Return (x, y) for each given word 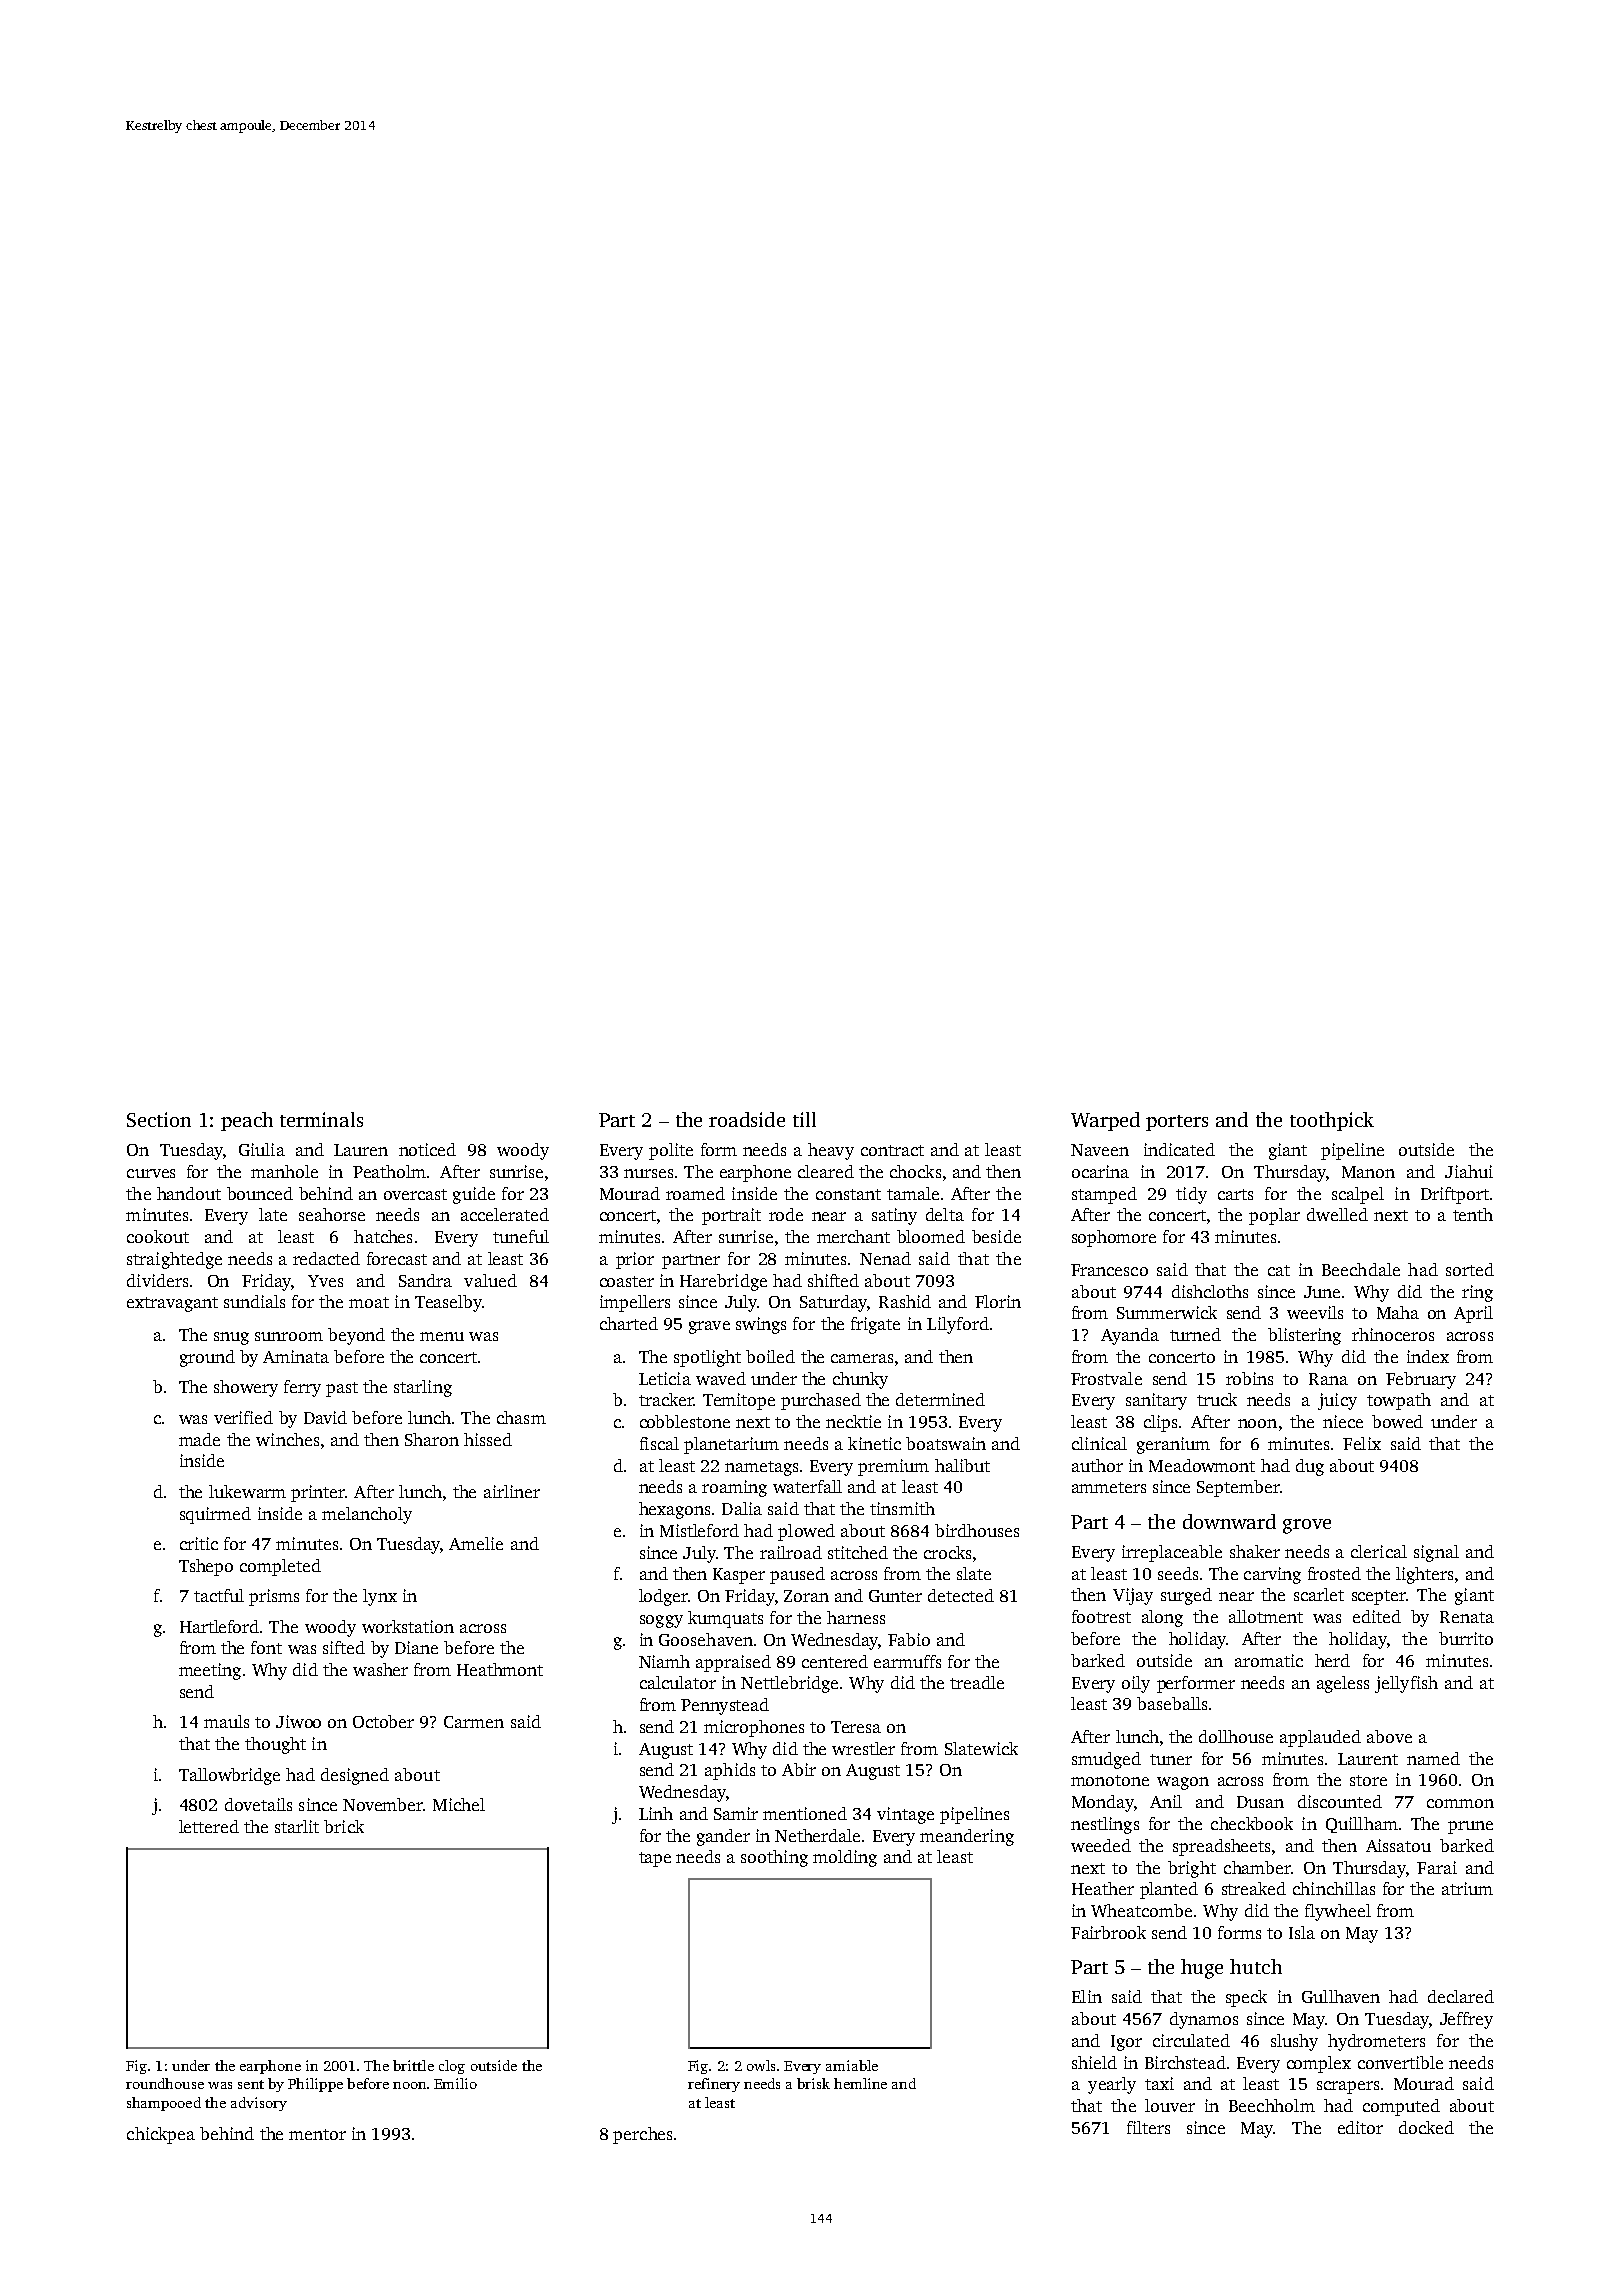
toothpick (1332, 1121)
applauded (1320, 1738)
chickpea (161, 2135)
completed (280, 1567)
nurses (648, 1173)
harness (856, 1617)
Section (159, 1119)
